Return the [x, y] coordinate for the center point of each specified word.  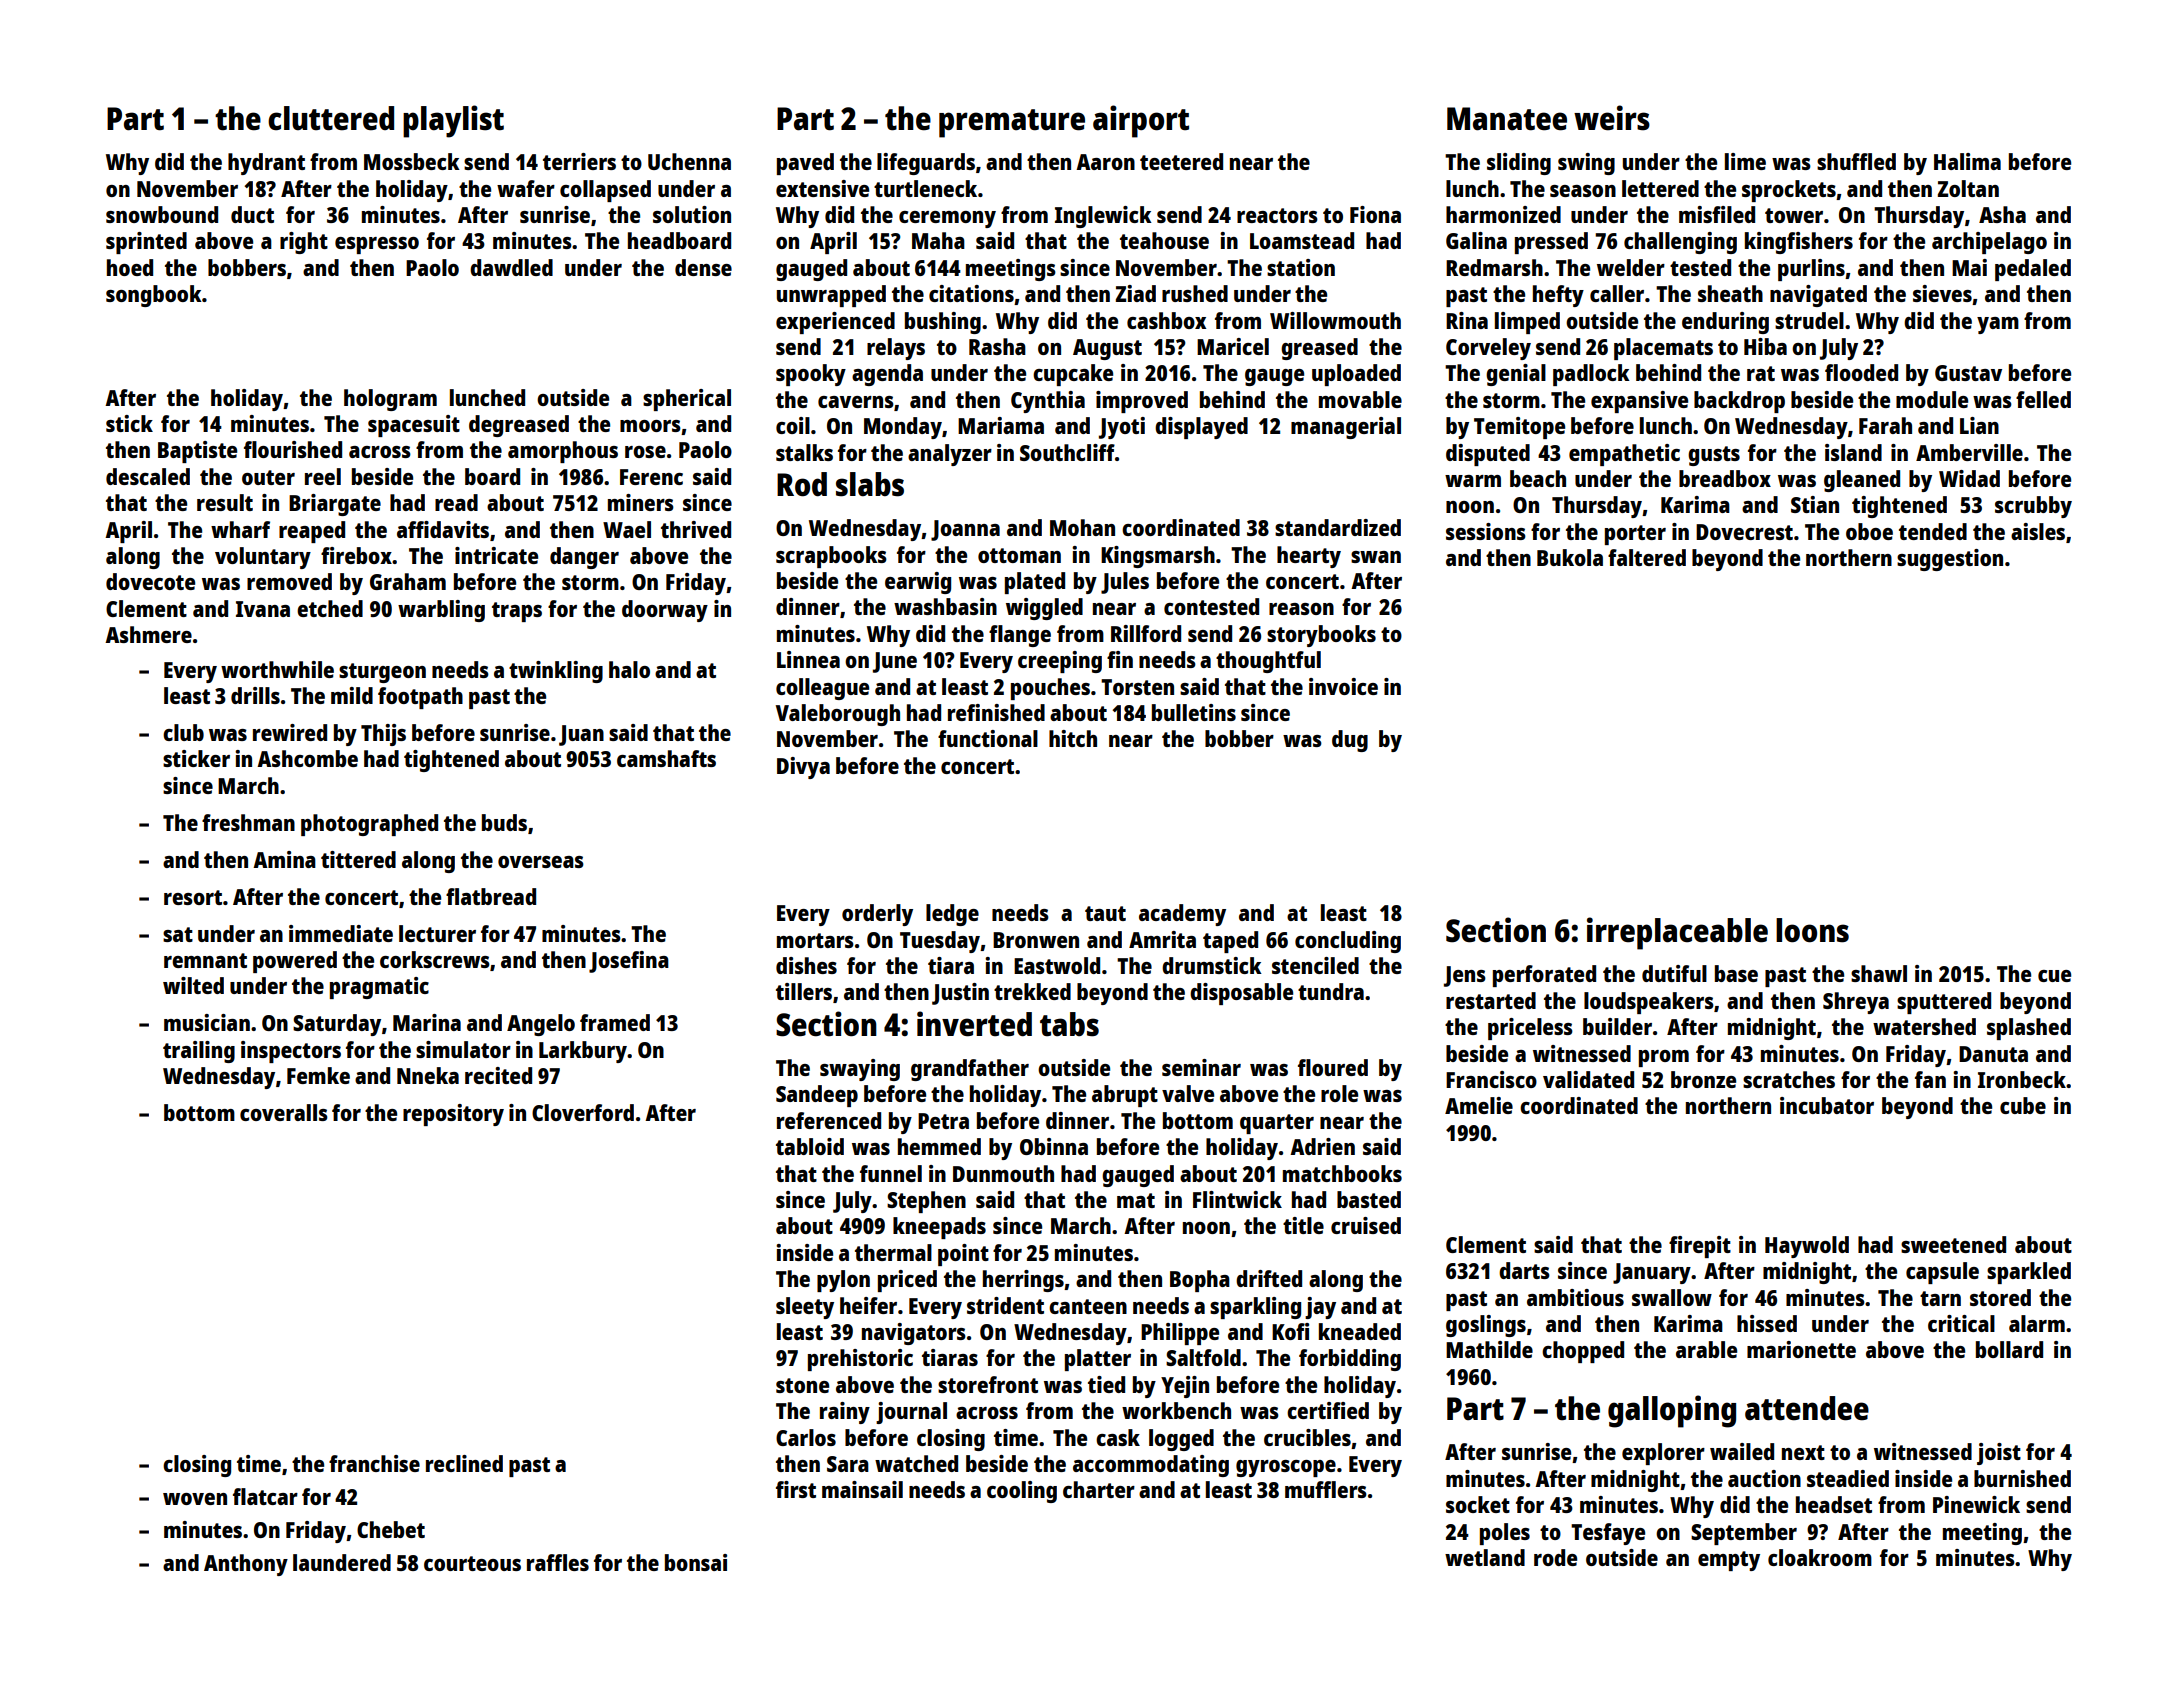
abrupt [1125, 1096]
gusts [1714, 456]
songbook [154, 296]
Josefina [629, 962]
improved [1142, 402]
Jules [1125, 583]
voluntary [263, 558]
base [1736, 973]
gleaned [1862, 481]
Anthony [246, 1565]
